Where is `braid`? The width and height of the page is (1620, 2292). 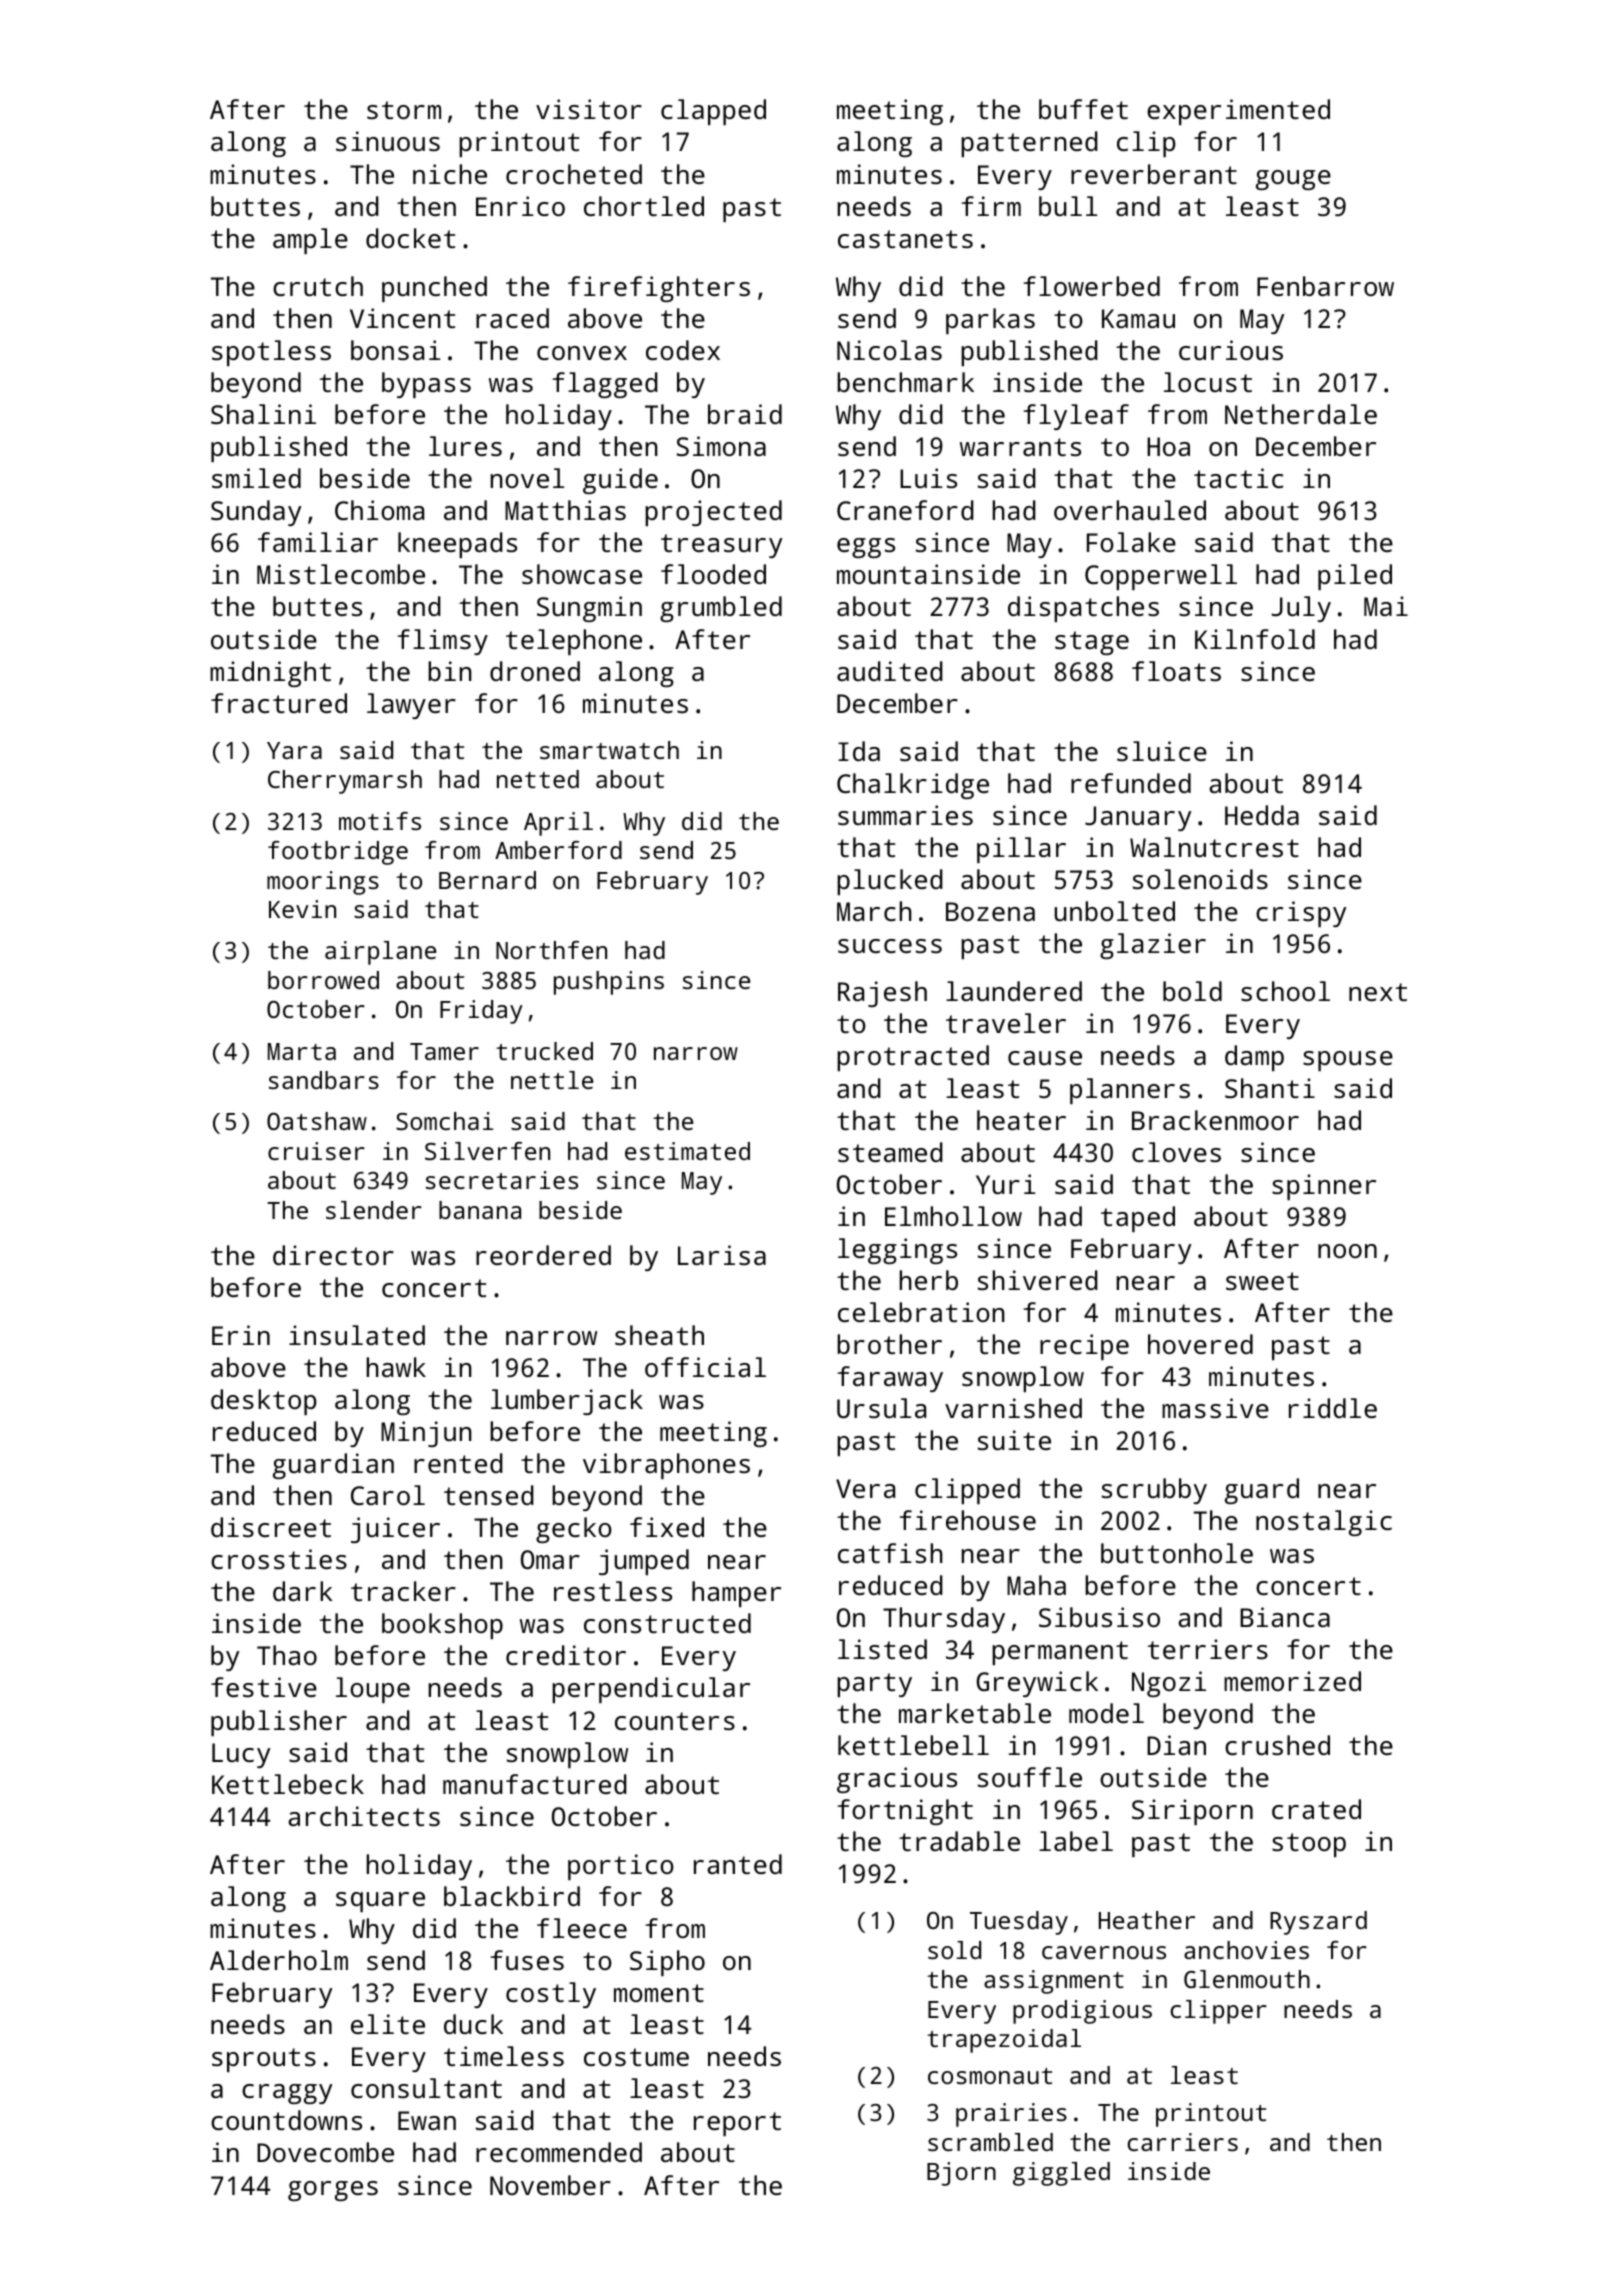
braid is located at coordinates (745, 414).
